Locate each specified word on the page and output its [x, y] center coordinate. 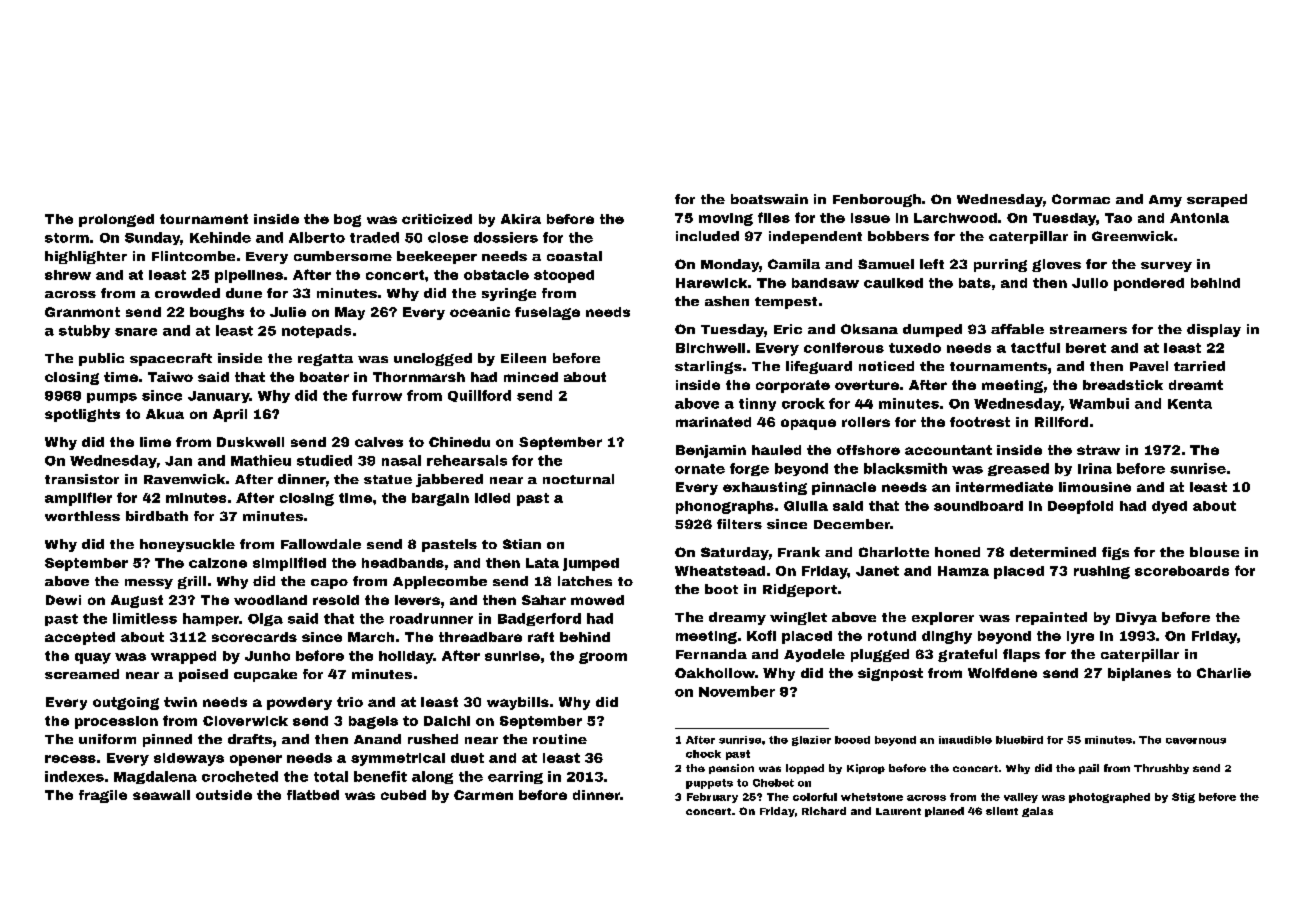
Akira [521, 219]
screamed [82, 674]
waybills [518, 703]
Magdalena [155, 777]
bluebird [1019, 740]
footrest [980, 422]
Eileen [523, 358]
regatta [325, 360]
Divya [1136, 618]
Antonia [1199, 218]
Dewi [63, 600]
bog [347, 220]
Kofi [761, 635]
